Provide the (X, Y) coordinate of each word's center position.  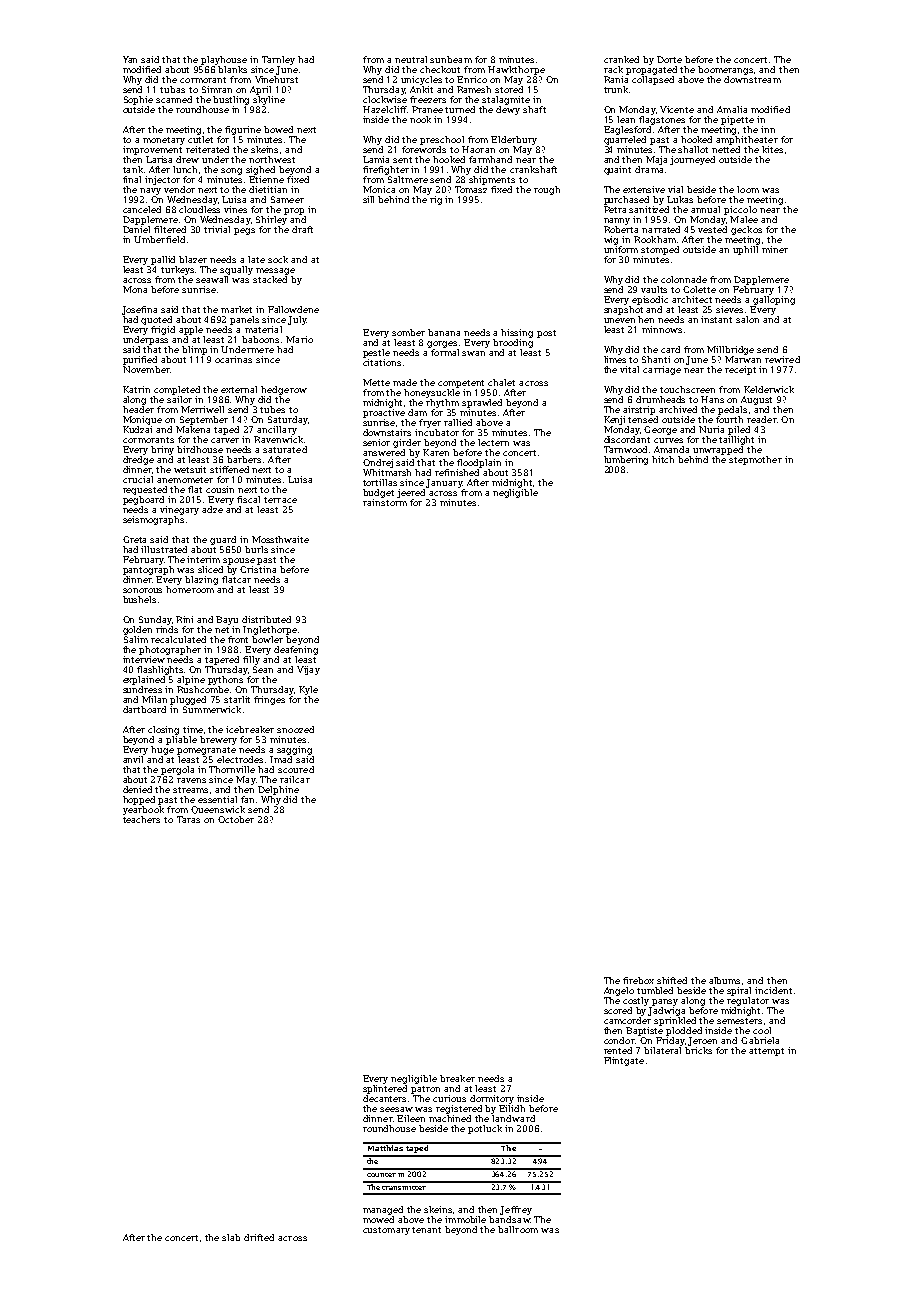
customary (386, 1231)
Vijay (308, 670)
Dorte (669, 59)
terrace (280, 500)
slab (231, 1237)
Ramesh (474, 89)
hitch (663, 459)
